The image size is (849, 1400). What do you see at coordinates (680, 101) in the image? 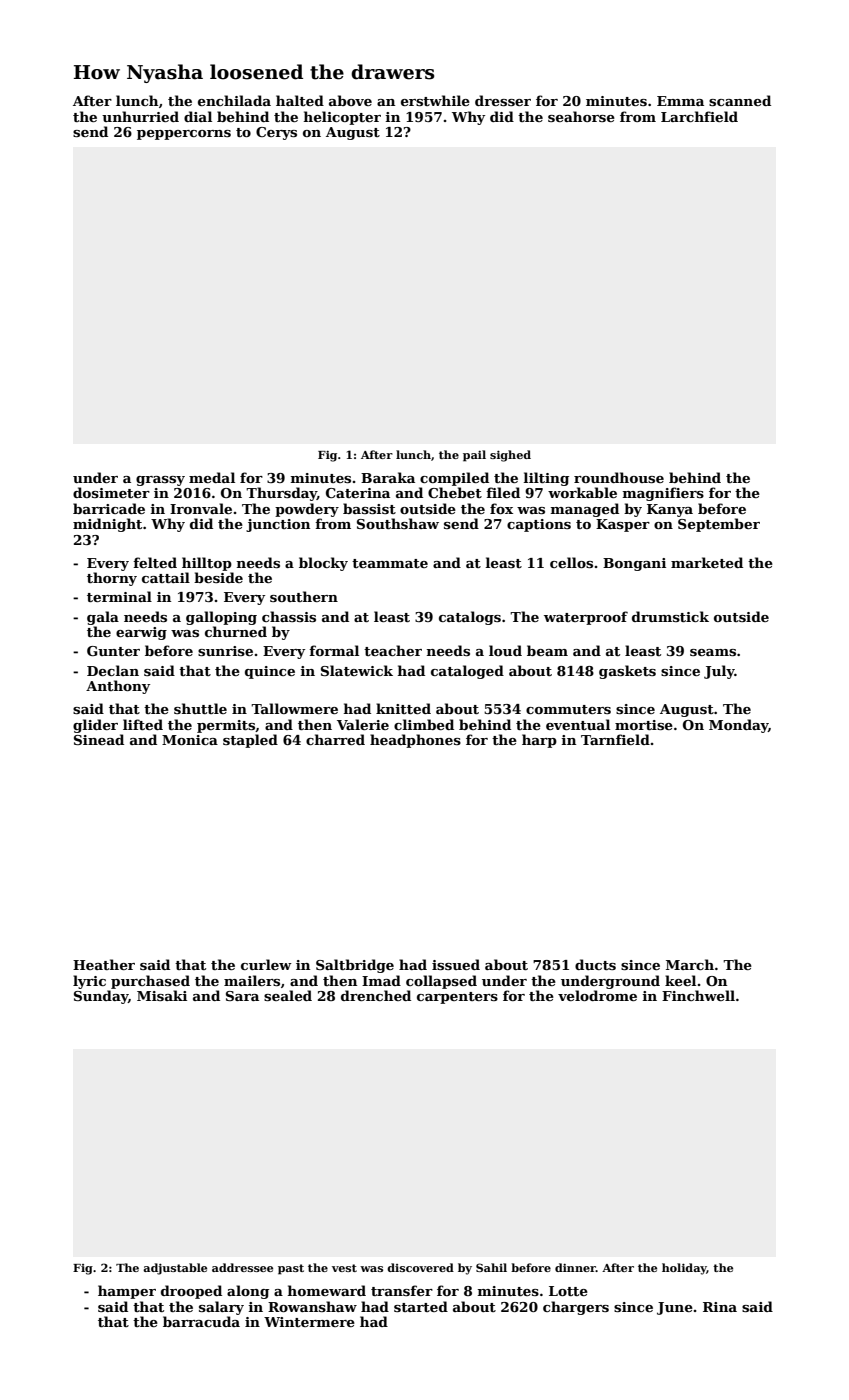
I see `Emma` at bounding box center [680, 101].
